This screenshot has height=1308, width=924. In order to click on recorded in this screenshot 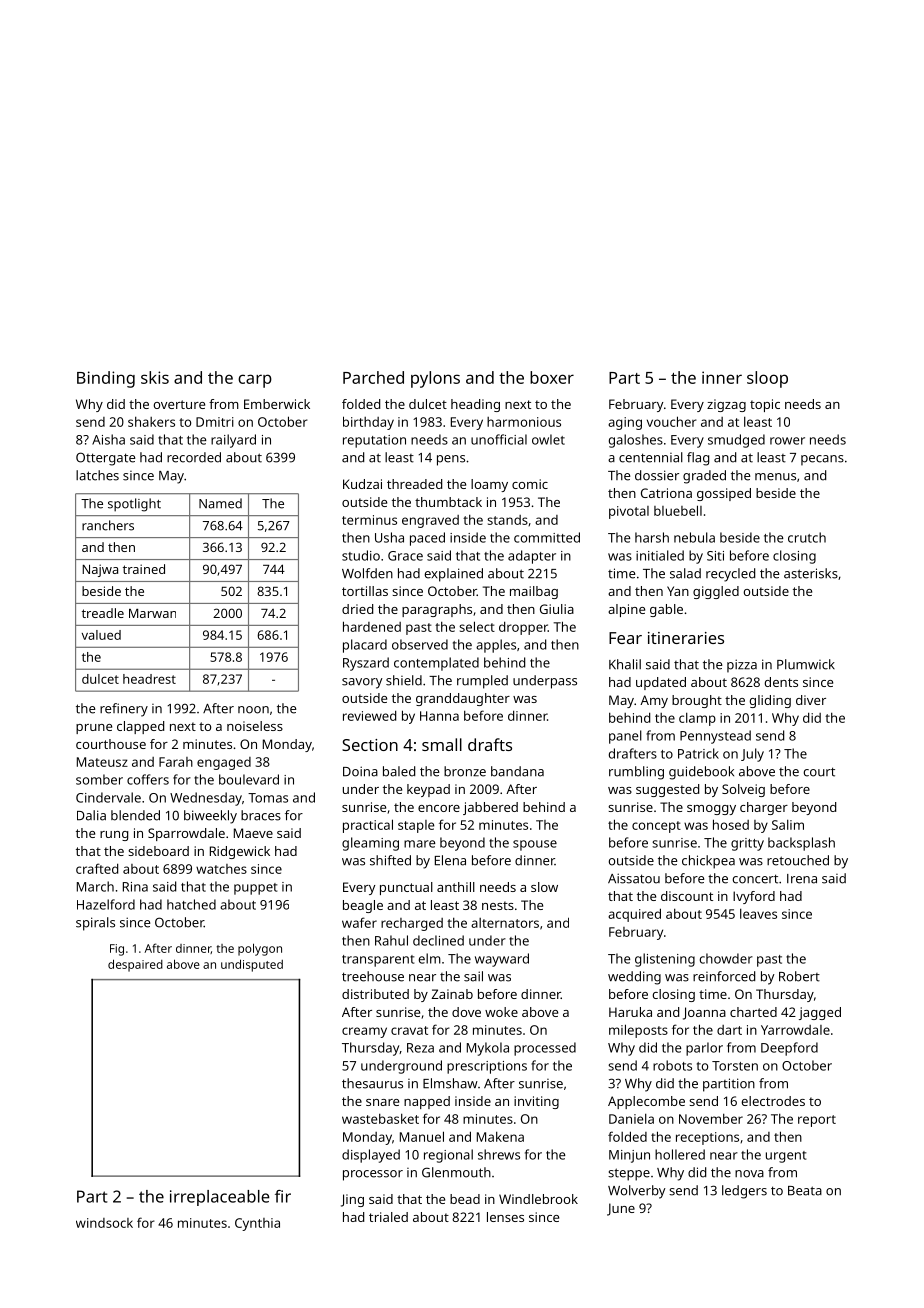, I will do `click(194, 457)`.
